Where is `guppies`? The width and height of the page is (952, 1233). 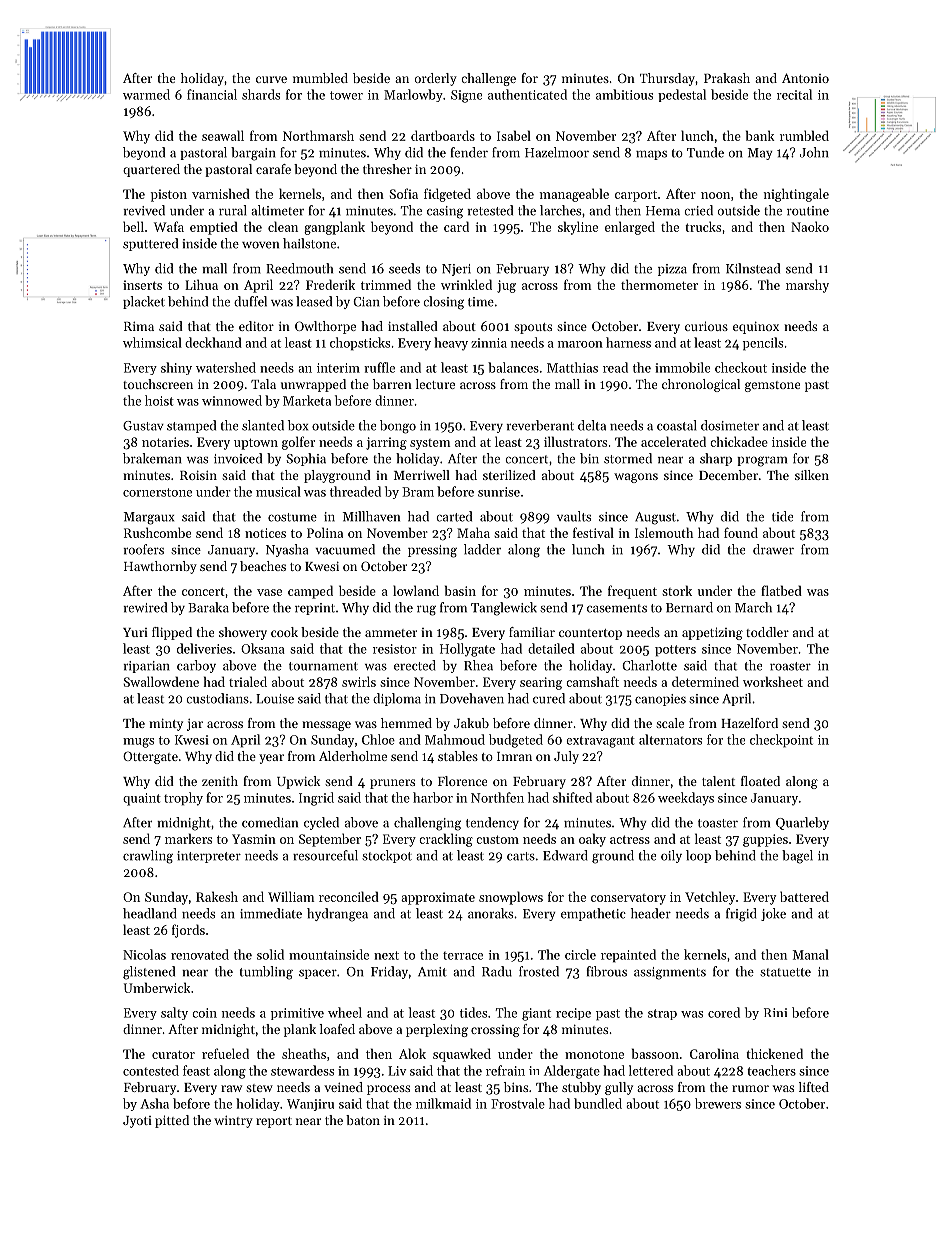 guppies is located at coordinates (765, 840).
